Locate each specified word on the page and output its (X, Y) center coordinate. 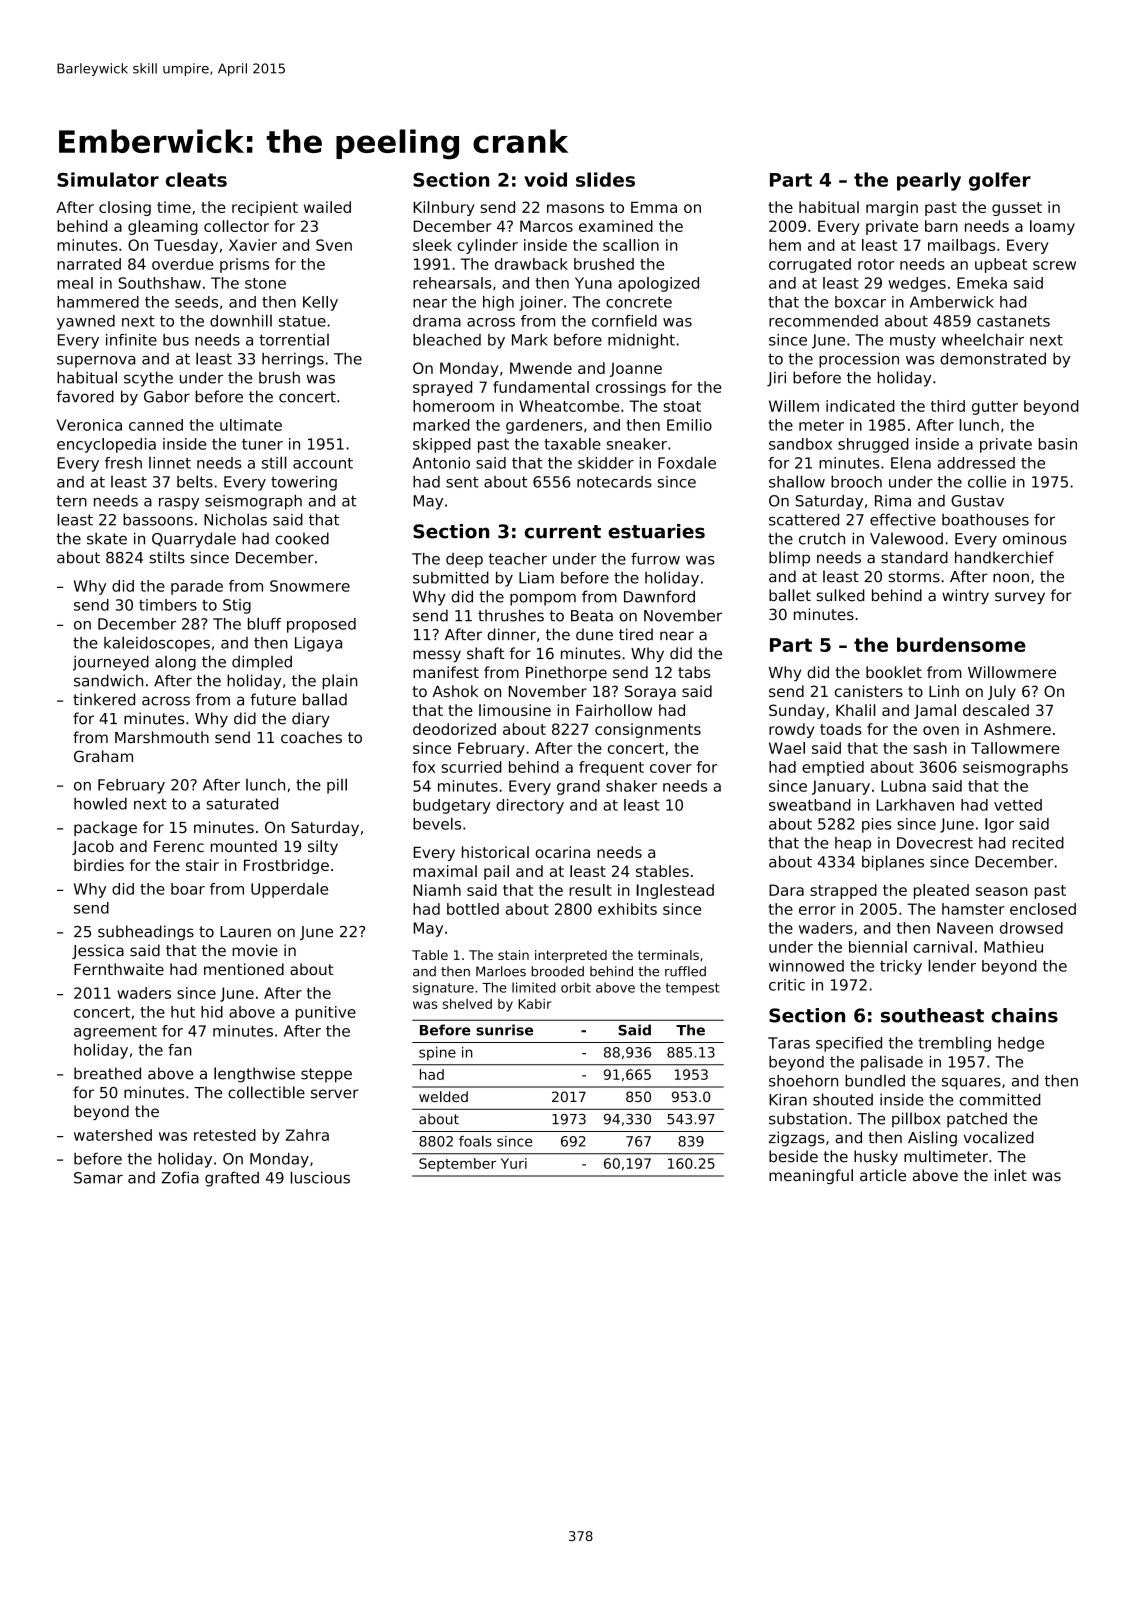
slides (605, 179)
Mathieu (1013, 947)
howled (100, 803)
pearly (929, 181)
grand (578, 787)
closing (125, 208)
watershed (113, 1135)
